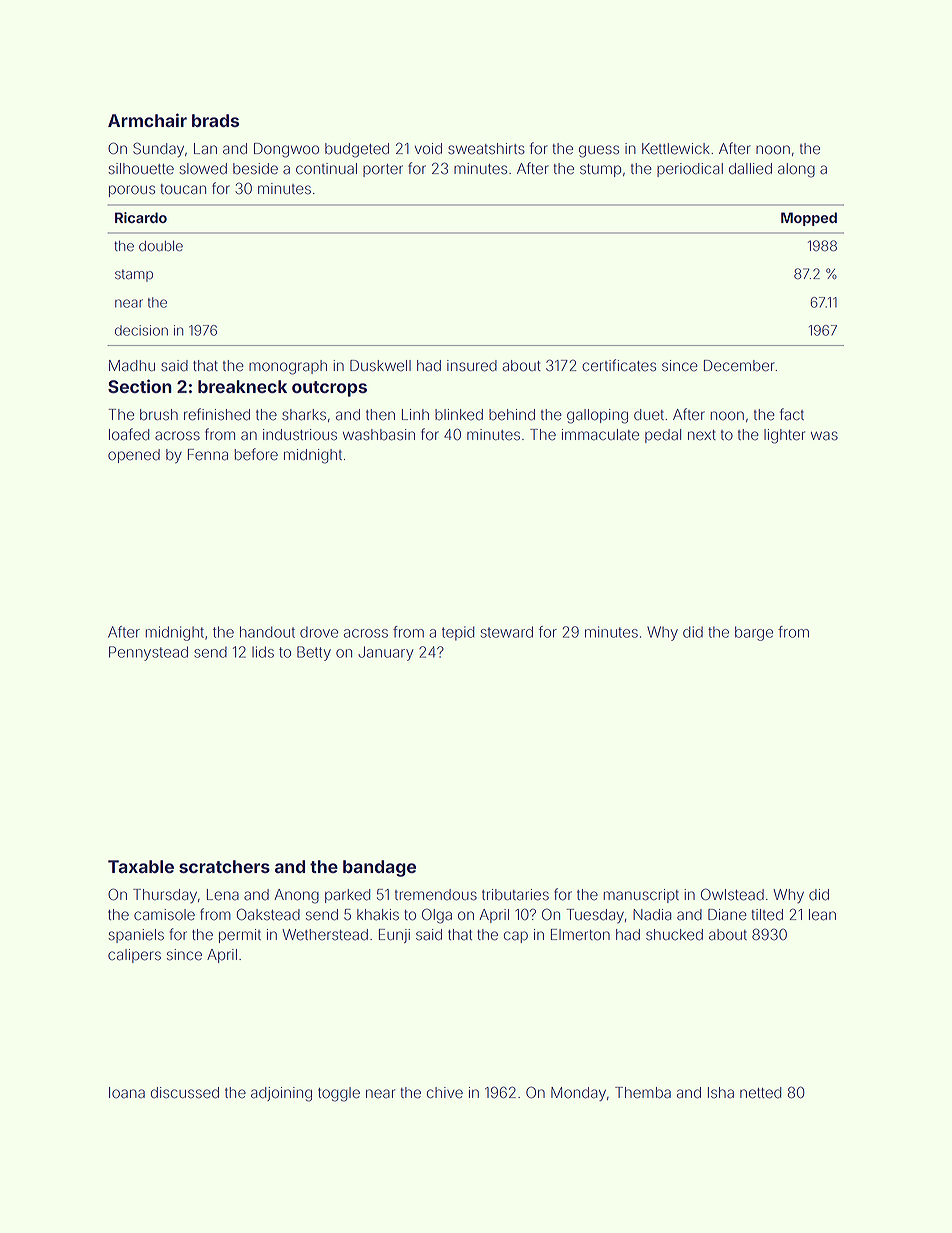 The height and width of the screenshot is (1233, 952). Describe the element at coordinates (750, 169) in the screenshot. I see `dallied` at that location.
